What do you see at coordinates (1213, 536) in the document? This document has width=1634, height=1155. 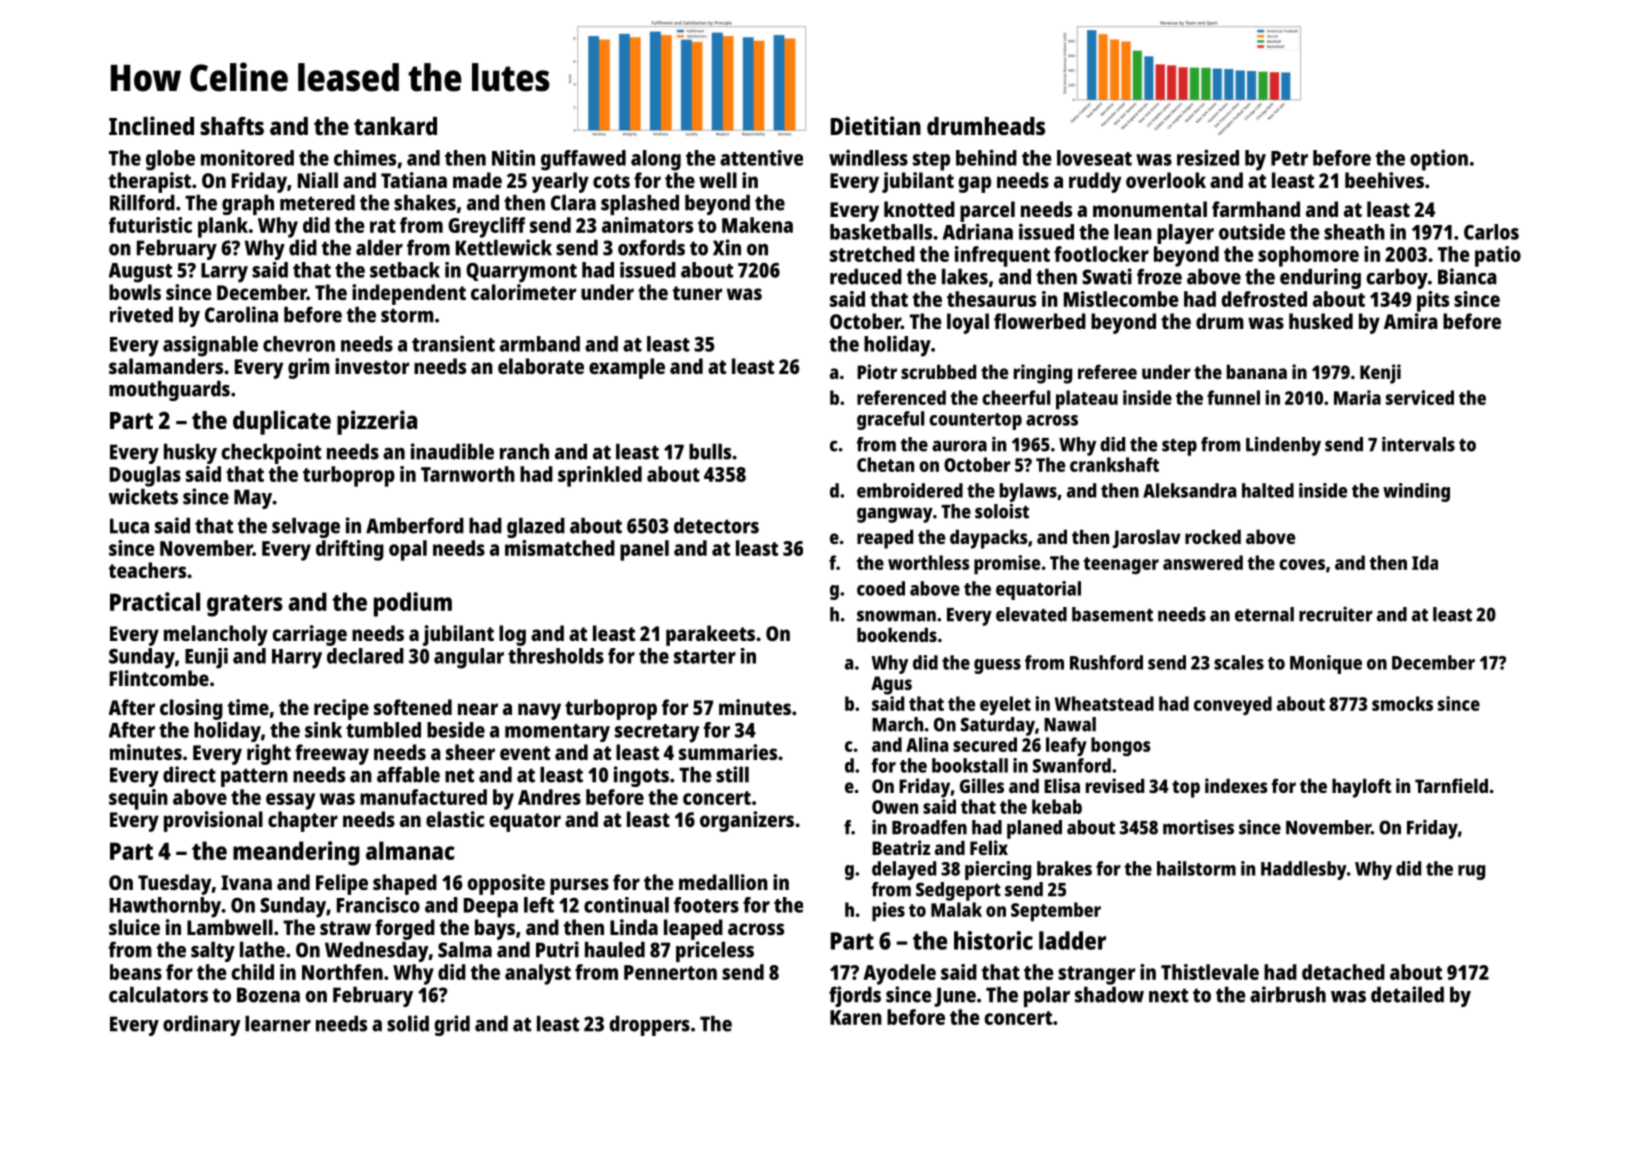 I see `rocked` at bounding box center [1213, 536].
